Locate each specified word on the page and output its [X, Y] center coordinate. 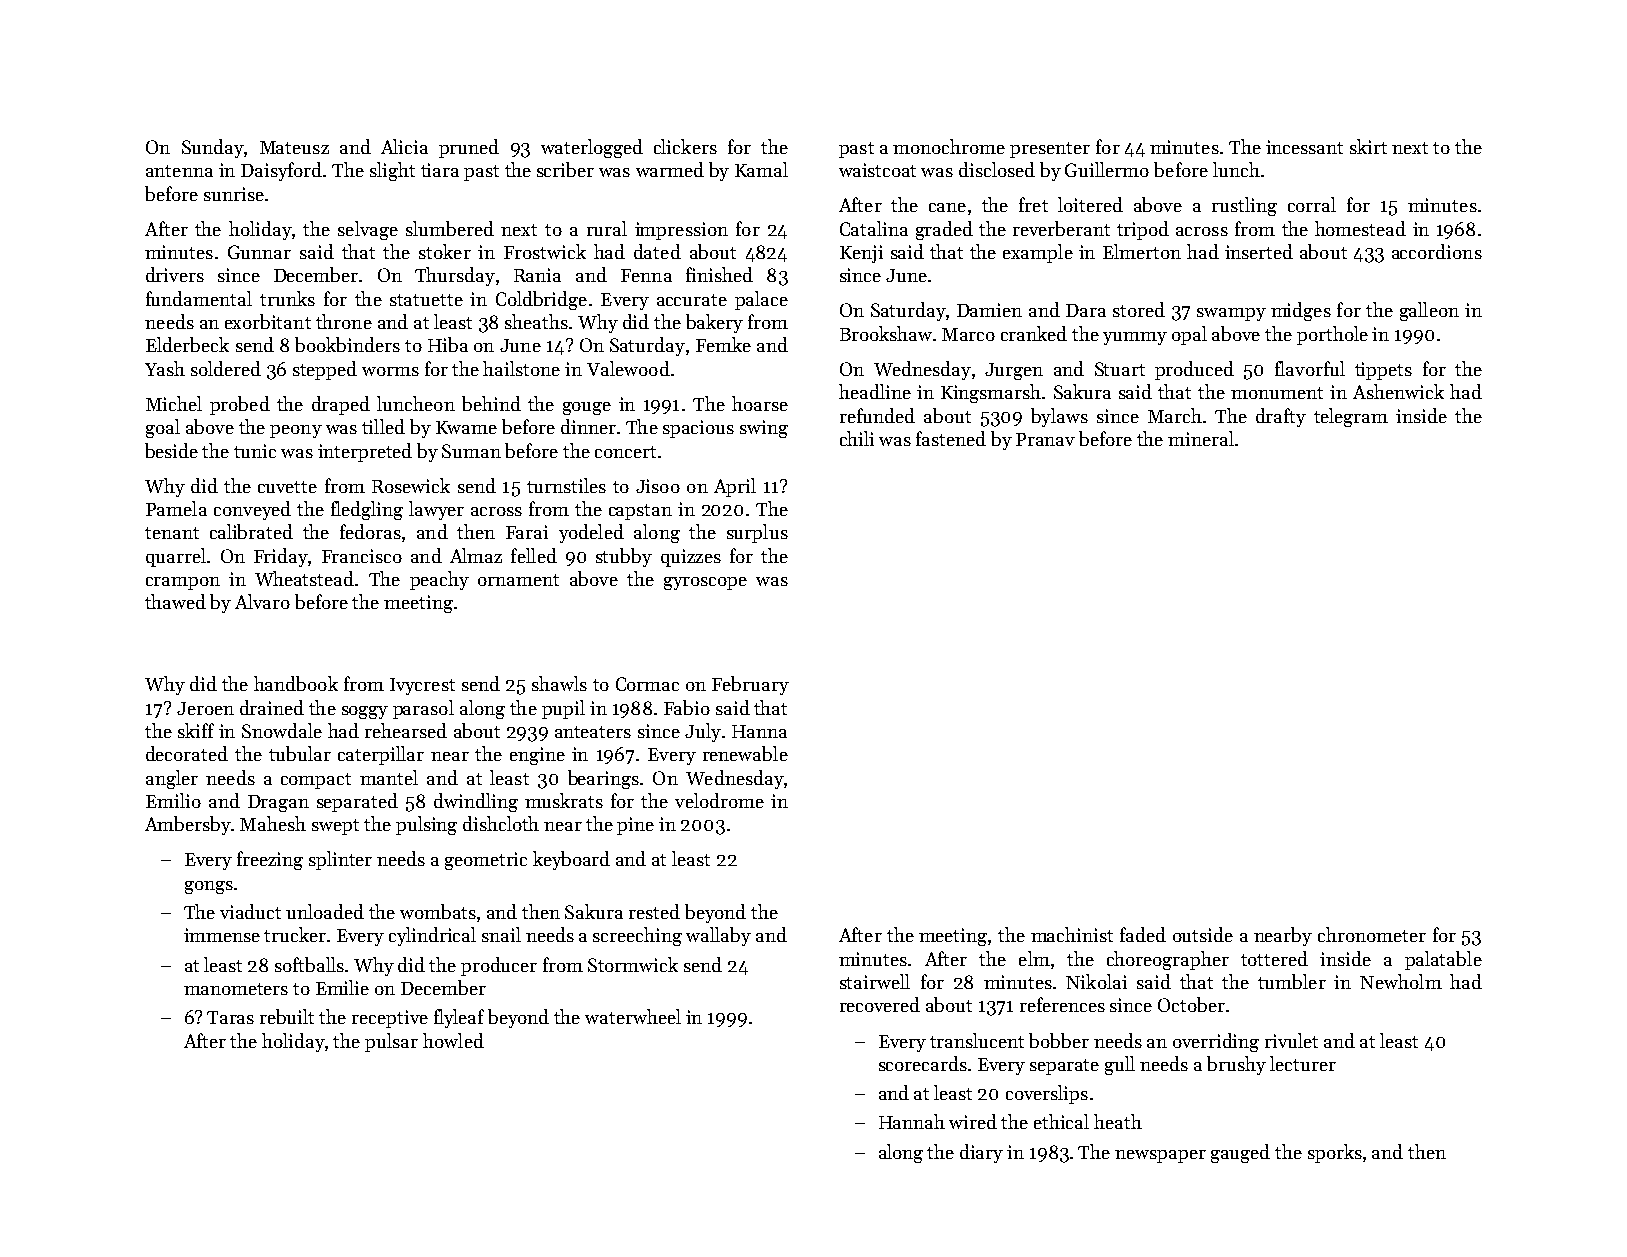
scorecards [923, 1063]
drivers [175, 274]
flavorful [1310, 368]
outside [1203, 934]
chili [857, 438]
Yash [165, 368]
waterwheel [633, 1016]
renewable [745, 753]
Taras [230, 1017]
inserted [1259, 251]
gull [1120, 1065]
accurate [692, 300]
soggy [365, 712]
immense [222, 935]
